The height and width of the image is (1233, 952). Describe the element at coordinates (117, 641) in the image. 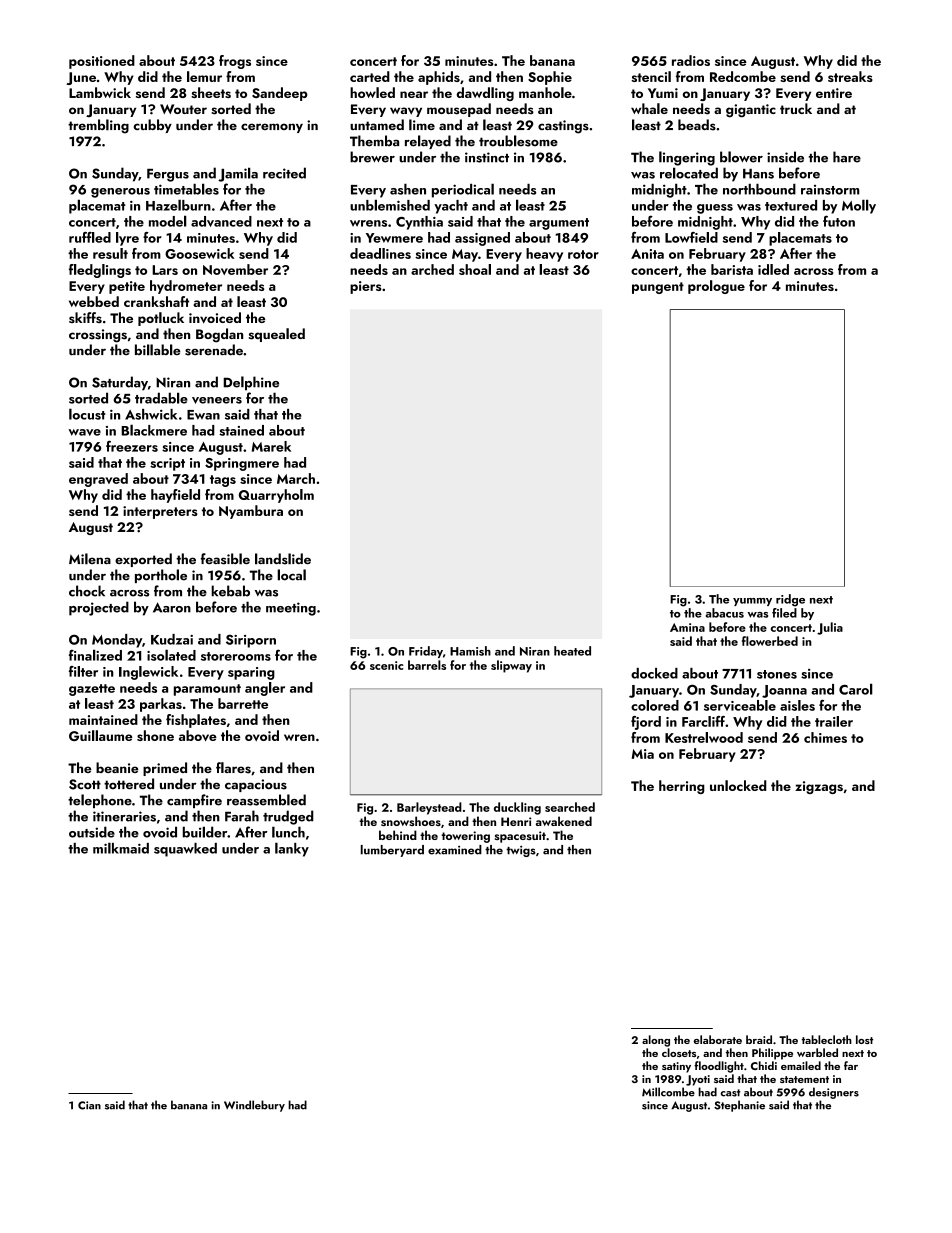

I see `Monday` at that location.
